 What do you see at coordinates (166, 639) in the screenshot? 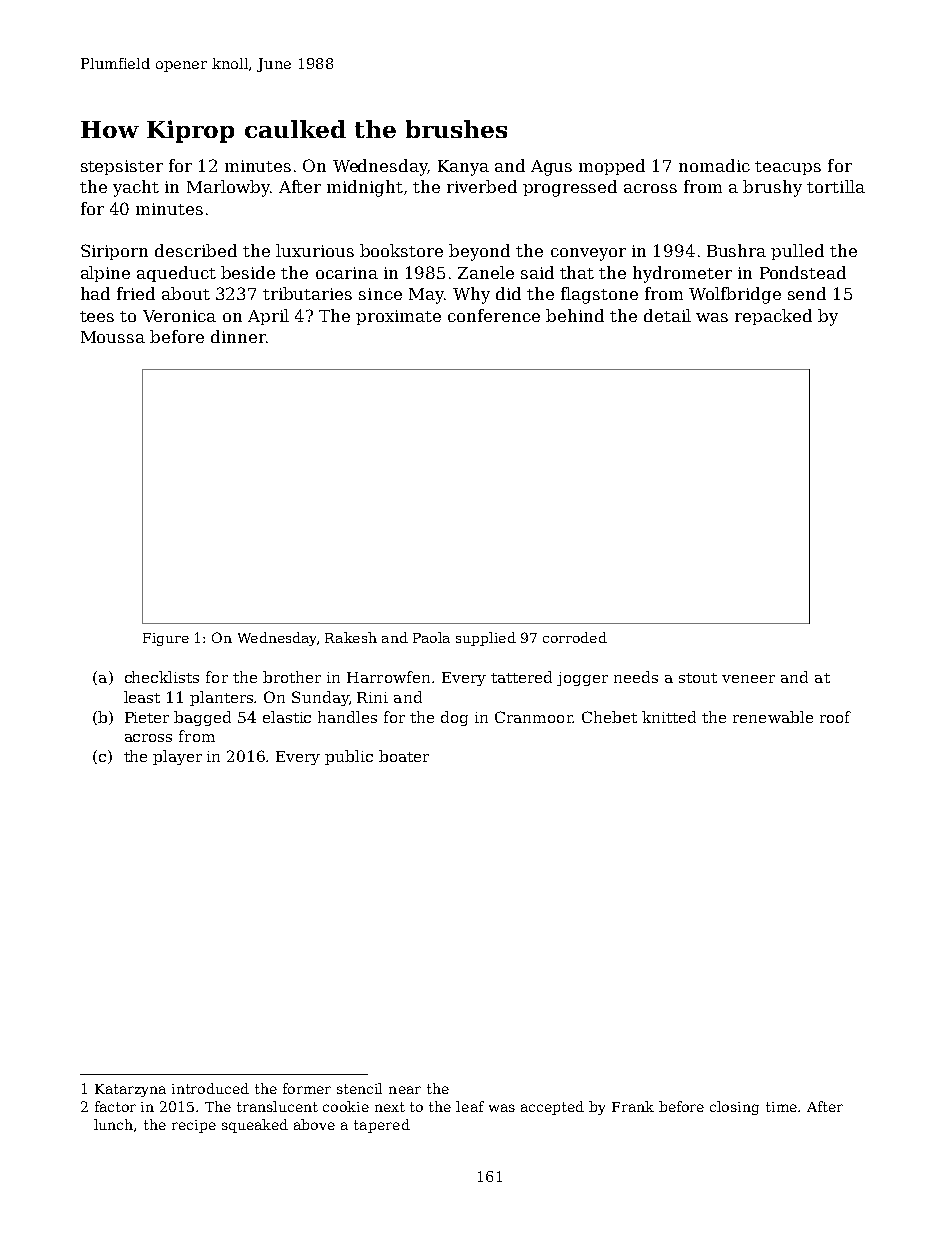
I see `Figure` at bounding box center [166, 639].
